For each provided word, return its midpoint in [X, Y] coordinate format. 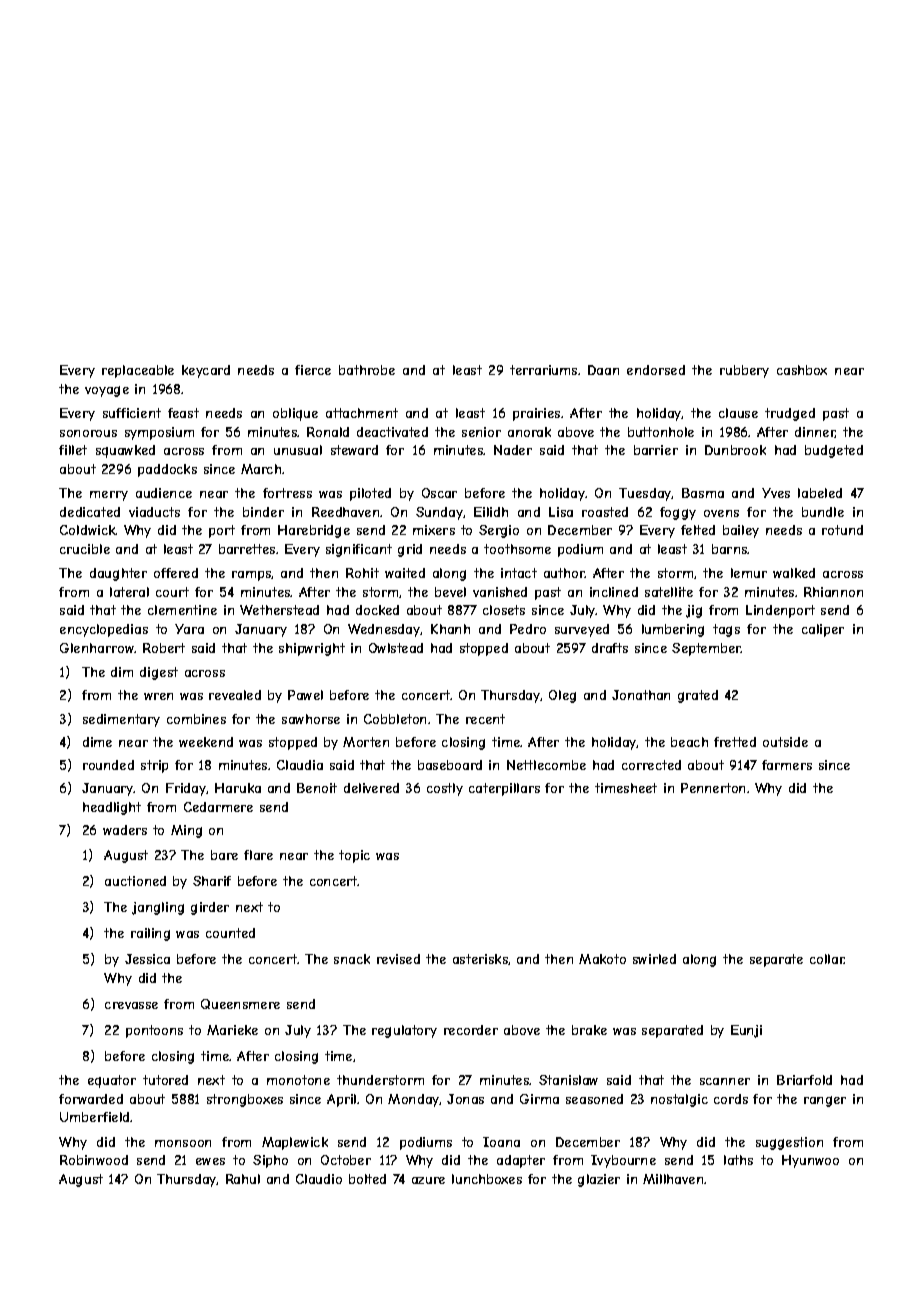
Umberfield [95, 1117]
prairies [536, 414]
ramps [252, 576]
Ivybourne [623, 1161]
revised [398, 959]
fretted [735, 742]
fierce [313, 370]
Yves [776, 493]
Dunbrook [735, 450]
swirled [654, 959]
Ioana [501, 1142]
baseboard [450, 765]
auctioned [135, 881]
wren [158, 696]
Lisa [561, 512]
